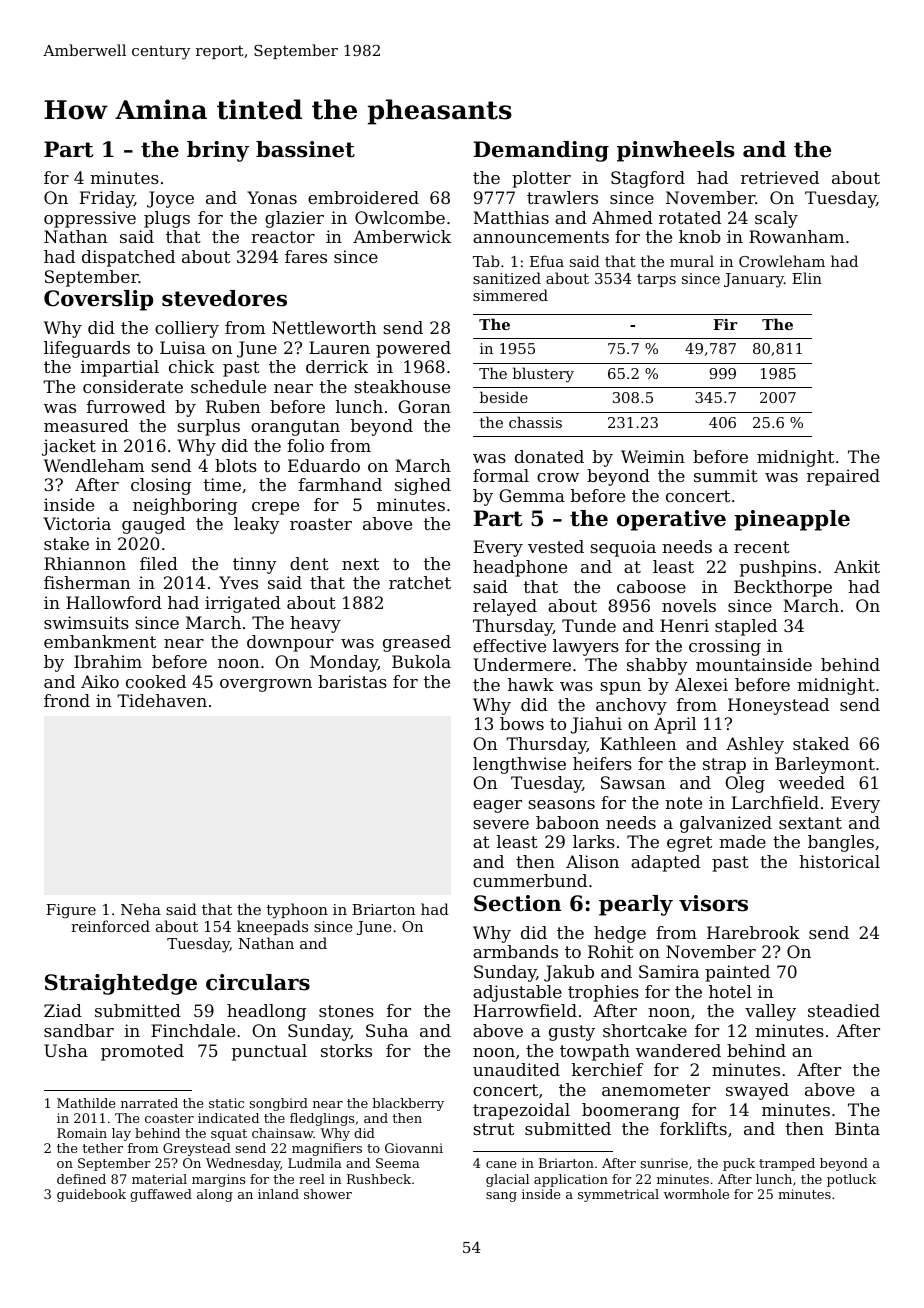  Describe the element at coordinates (843, 477) in the page. I see `repaired` at that location.
